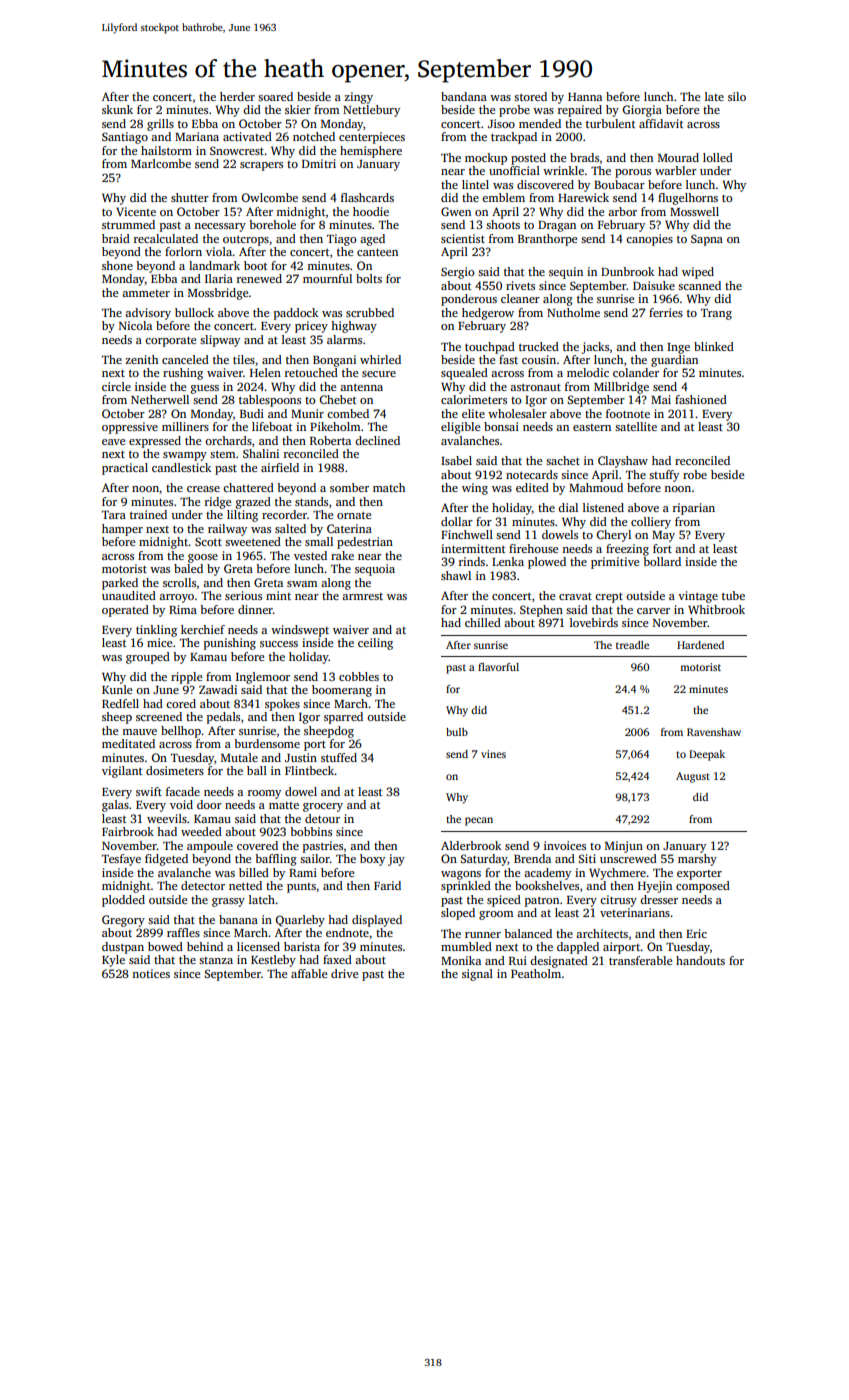 The image size is (849, 1400). I want to click on Isabel, so click(456, 460).
